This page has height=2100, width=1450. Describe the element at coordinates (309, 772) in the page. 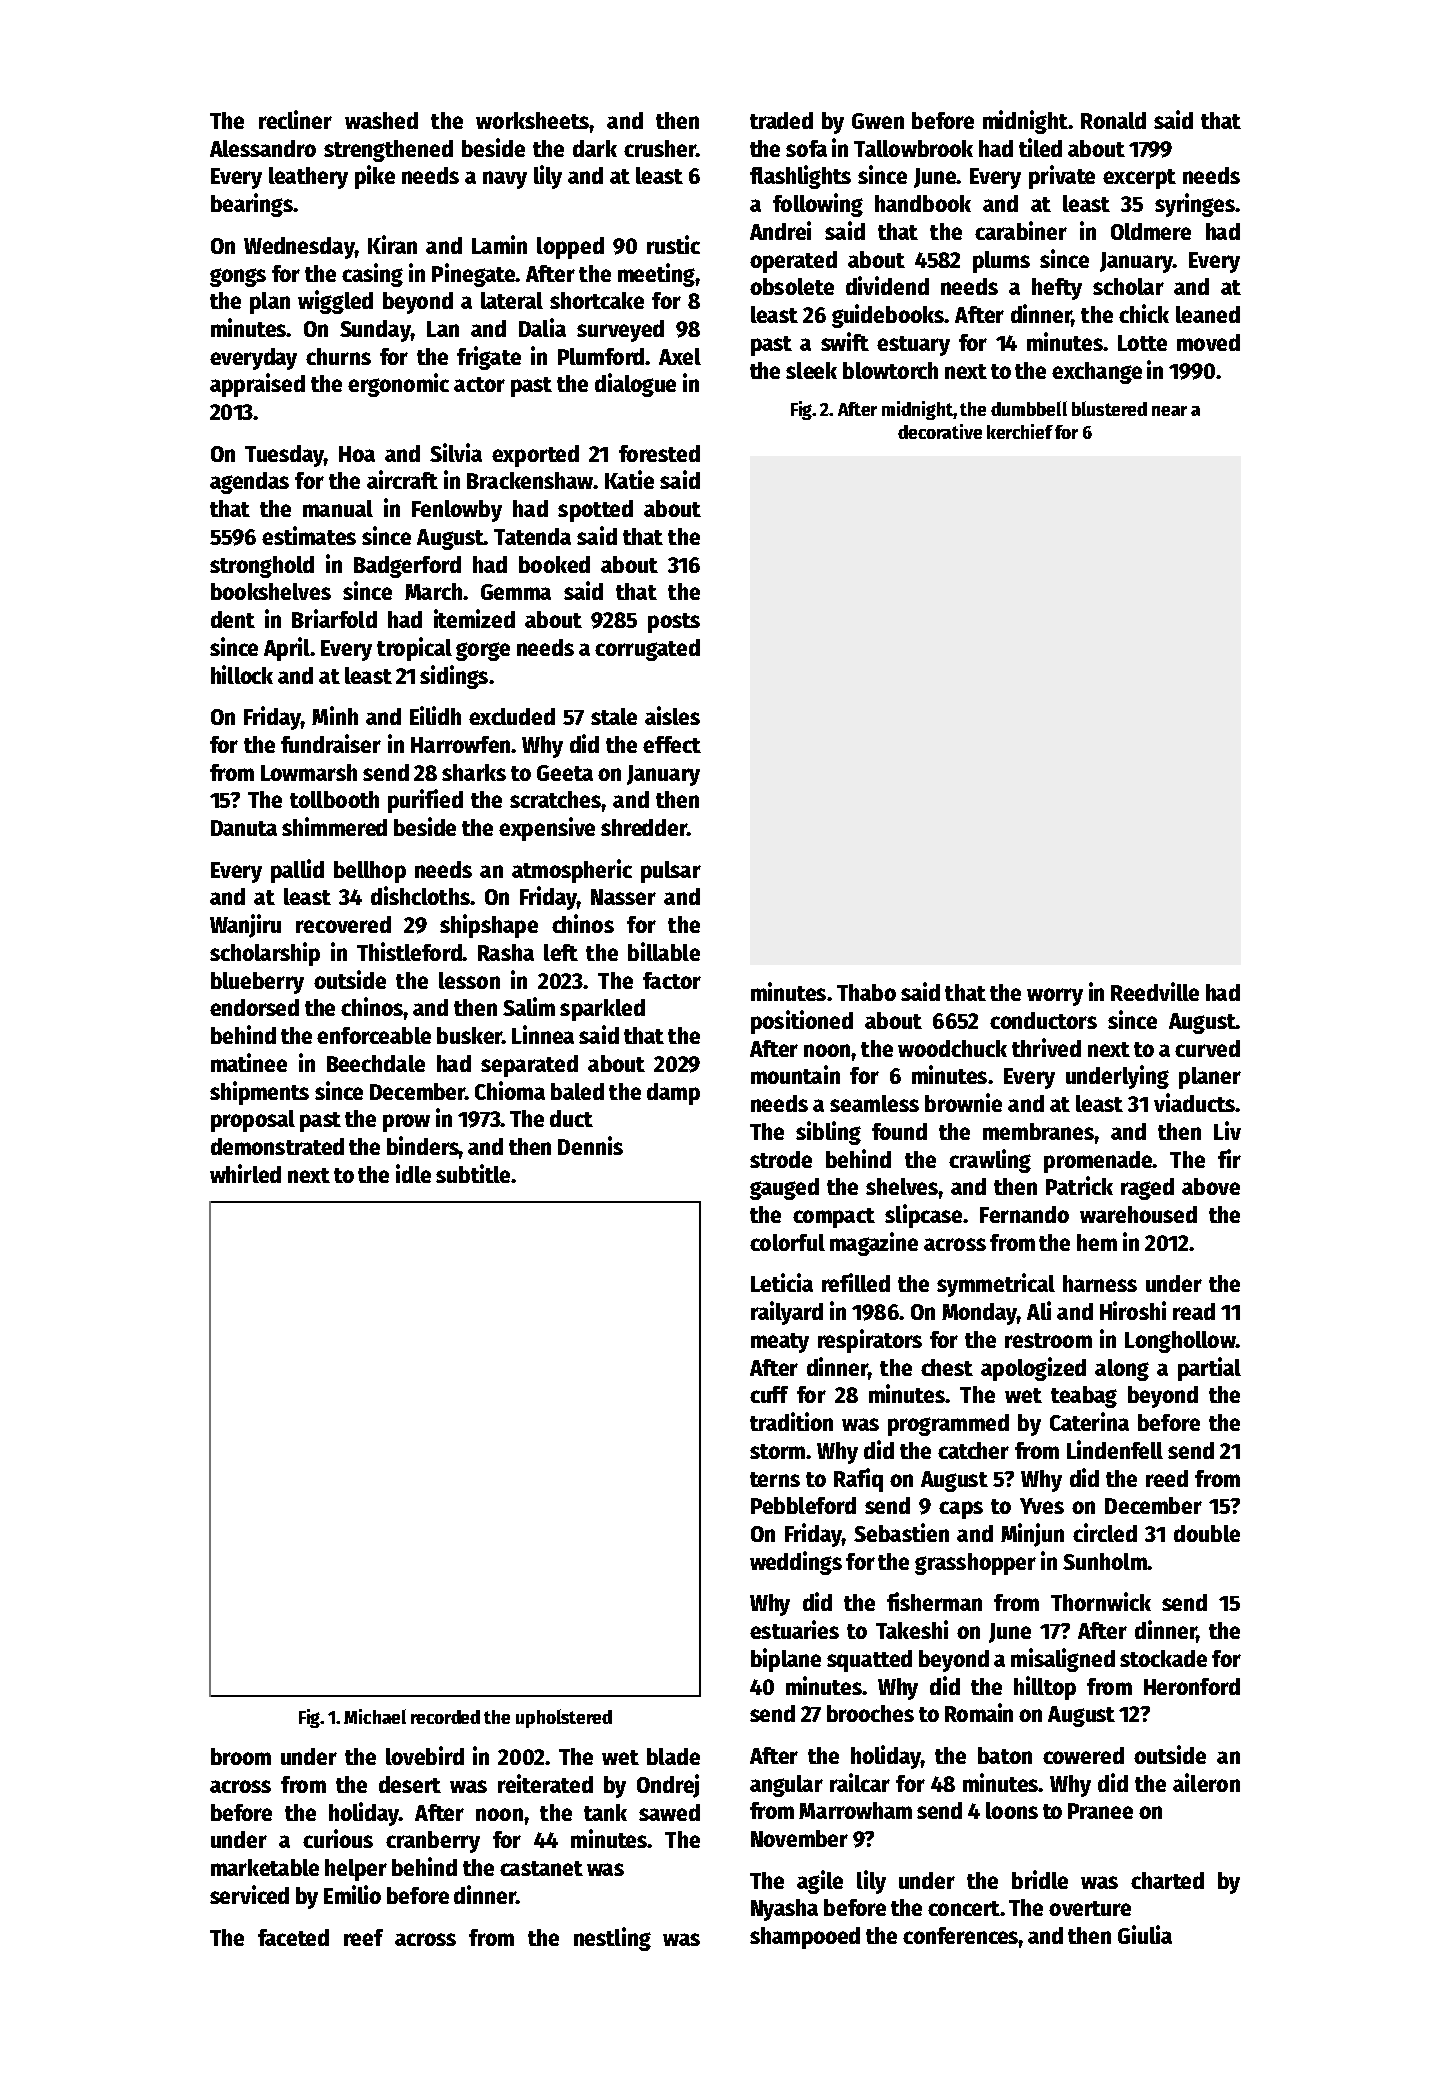

I see `Lowmarsh` at that location.
